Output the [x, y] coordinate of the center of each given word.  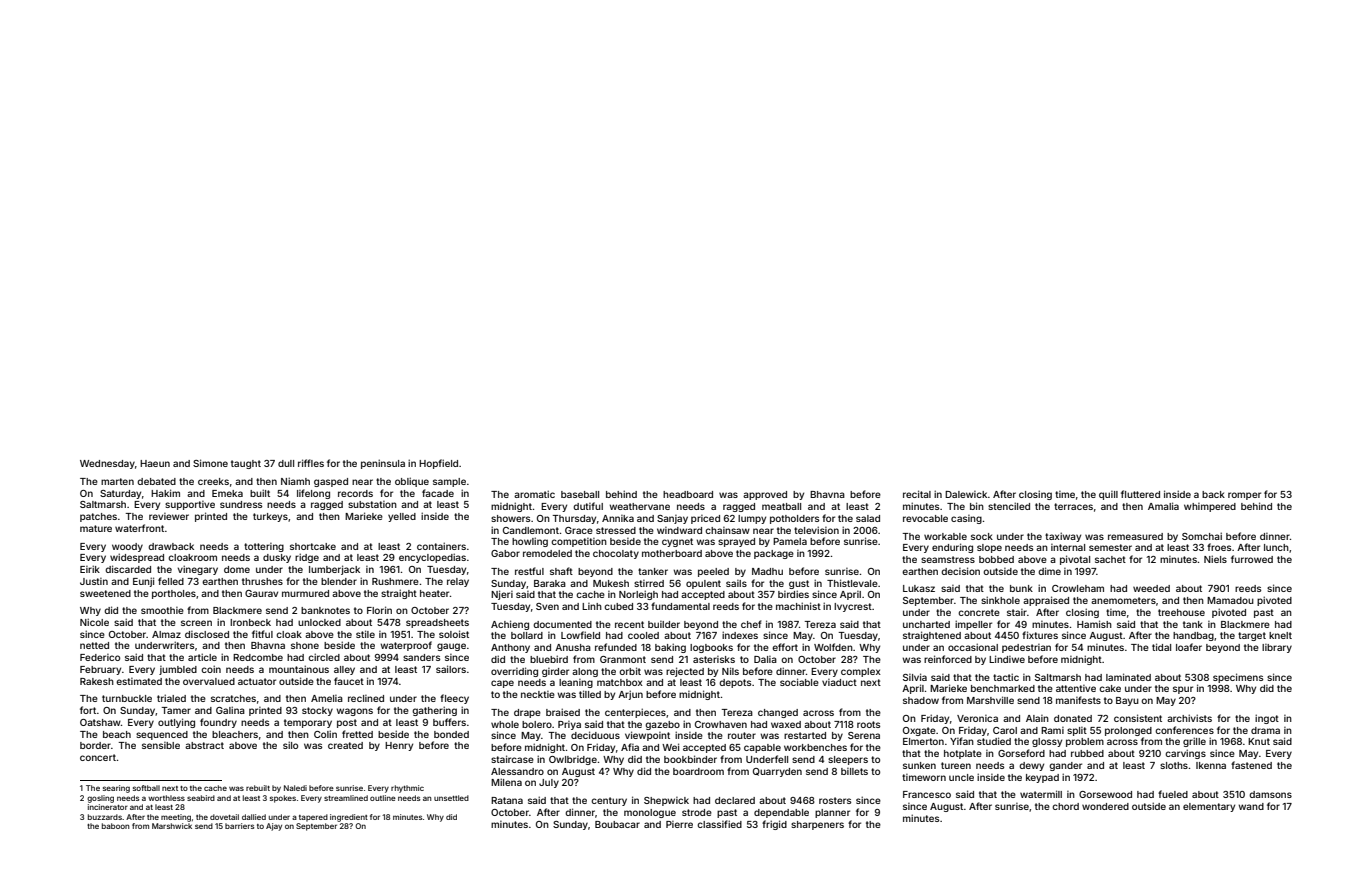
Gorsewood [1105, 794]
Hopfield [438, 464]
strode [697, 812]
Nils [730, 671]
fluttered [1140, 494]
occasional [973, 647]
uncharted [926, 624]
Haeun [155, 463]
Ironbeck [250, 622]
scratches [233, 698]
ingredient [349, 818]
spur [1183, 690]
